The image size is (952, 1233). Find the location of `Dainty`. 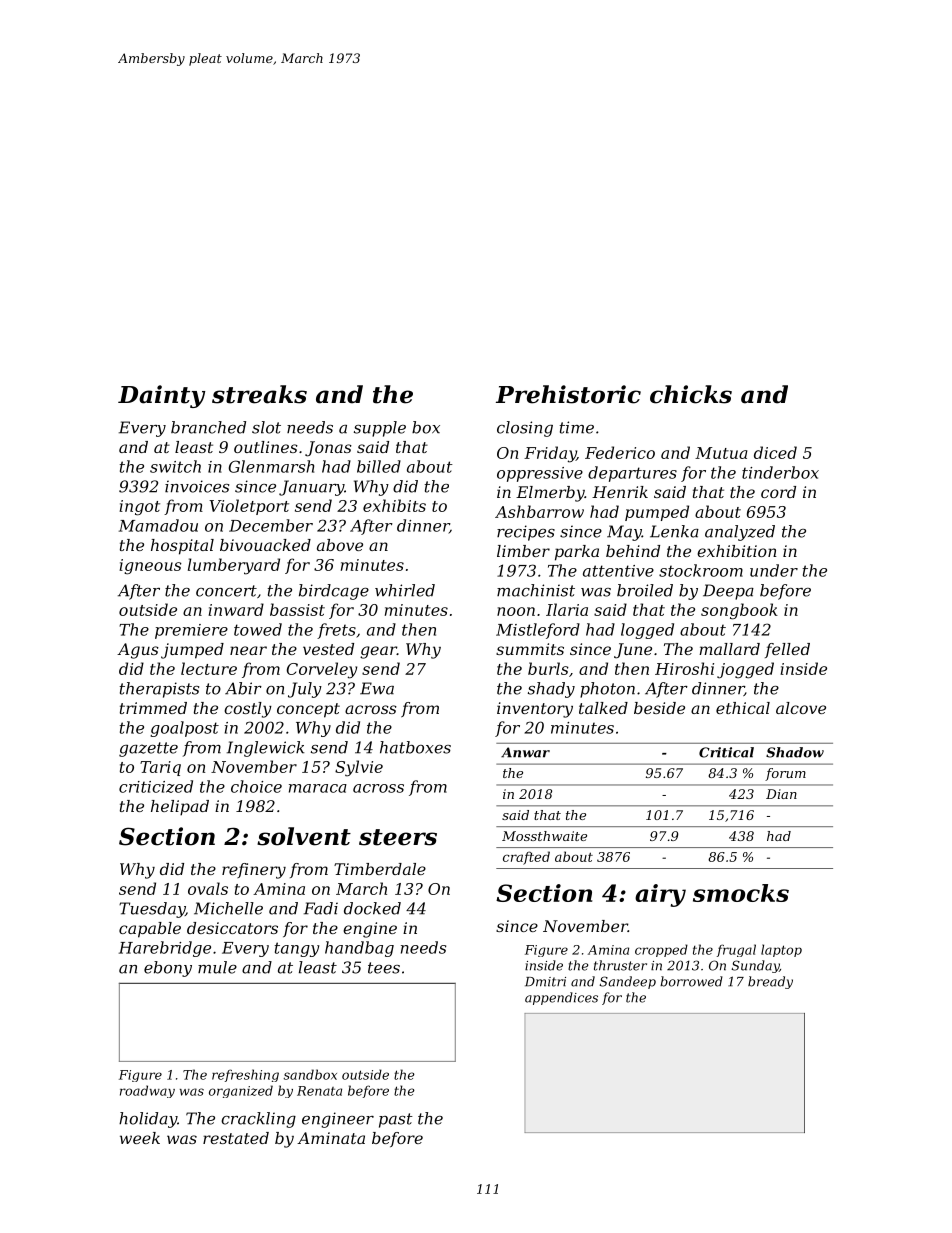

Dainty is located at coordinates (161, 396).
